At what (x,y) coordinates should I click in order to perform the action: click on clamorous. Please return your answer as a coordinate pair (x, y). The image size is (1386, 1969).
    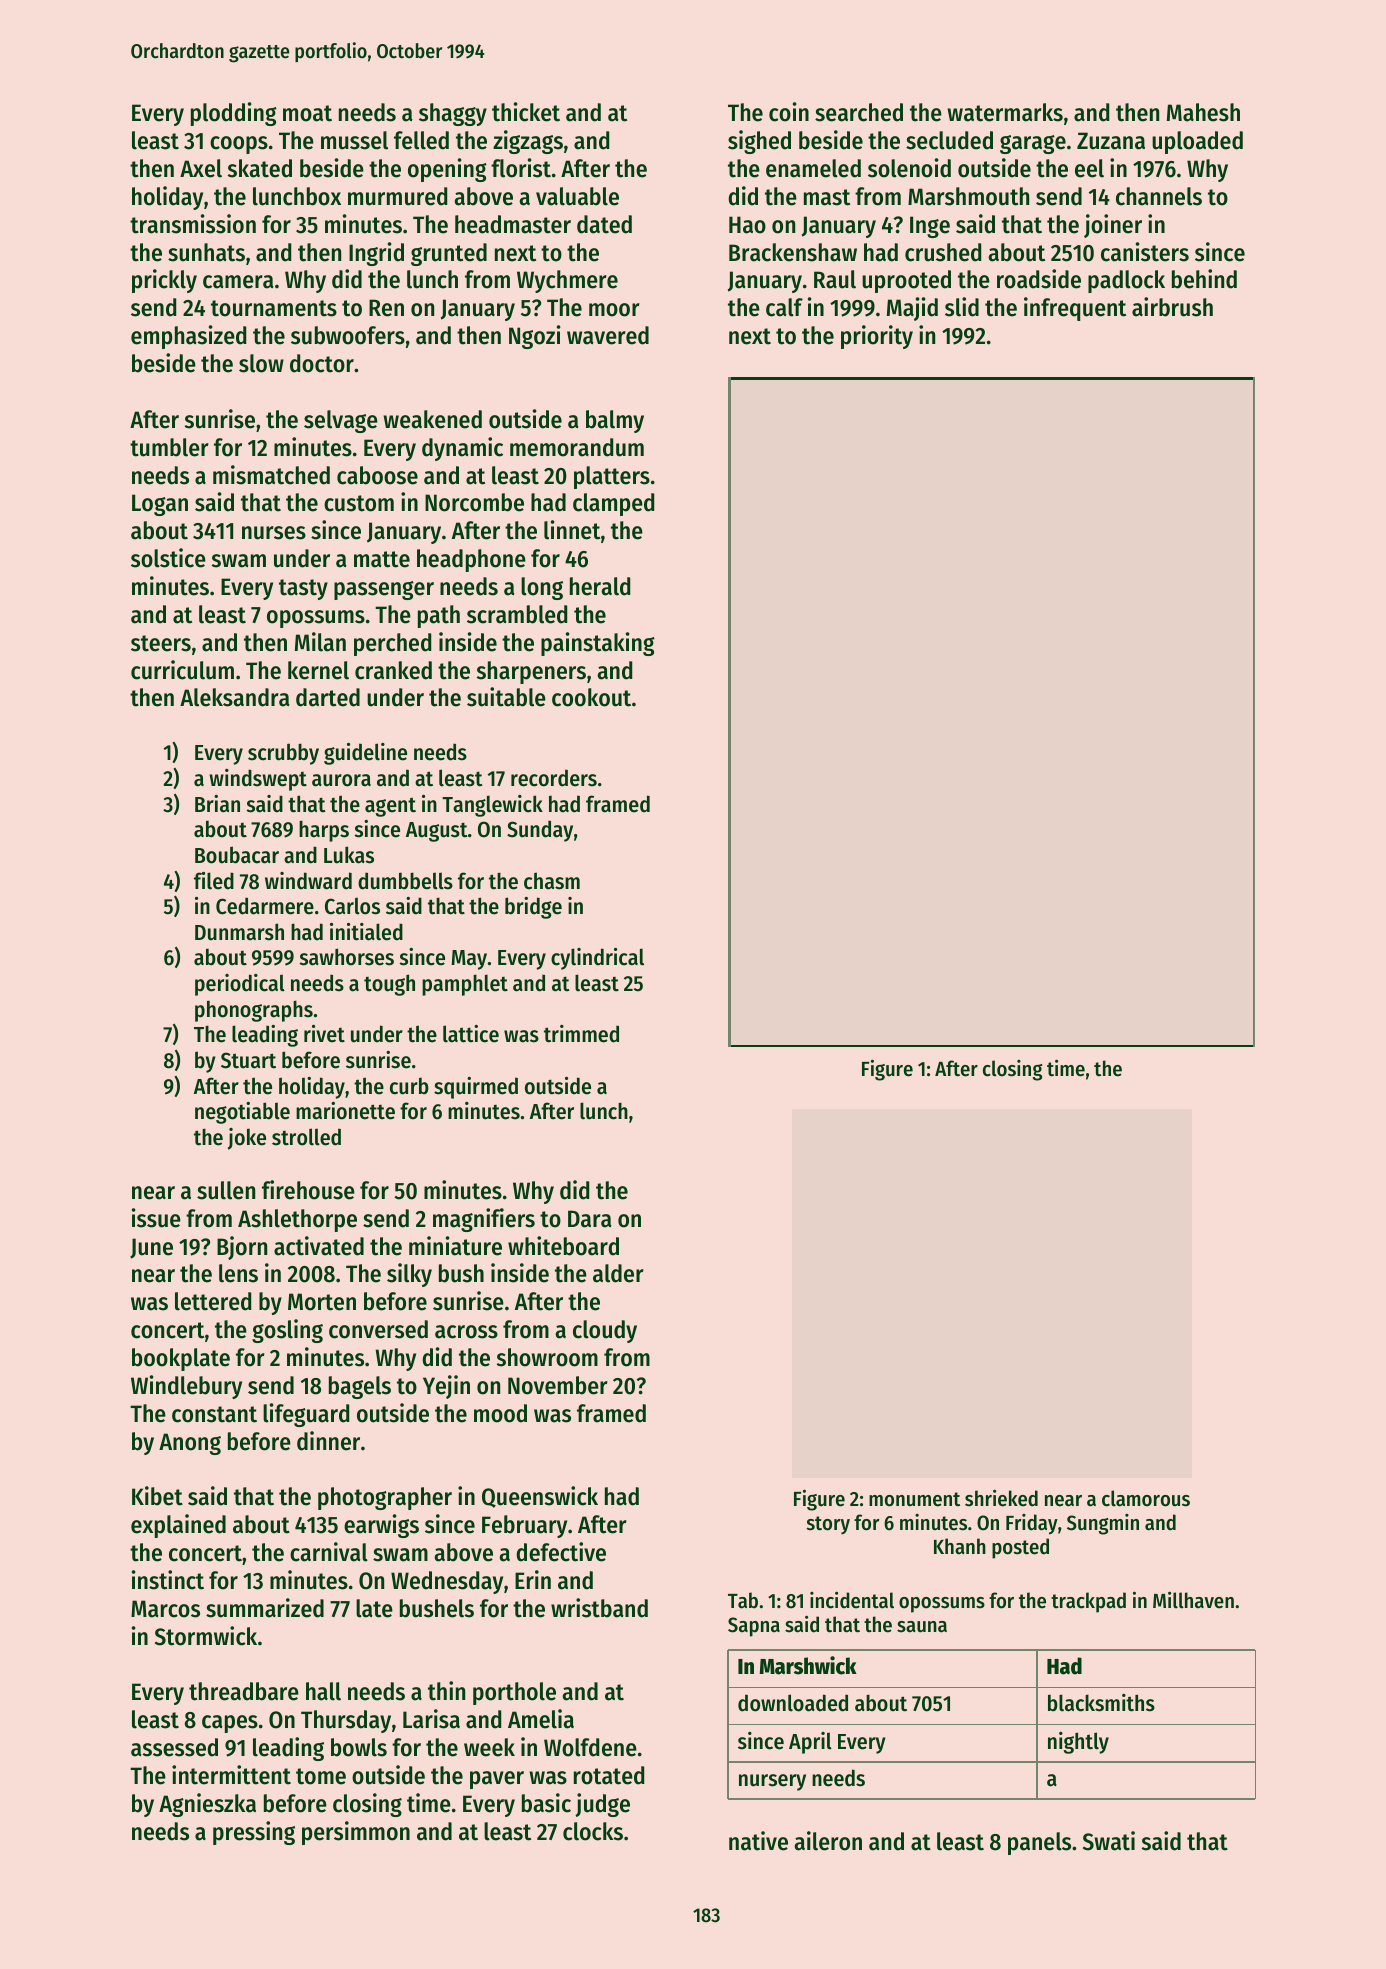
    Looking at the image, I should click on (1146, 1498).
